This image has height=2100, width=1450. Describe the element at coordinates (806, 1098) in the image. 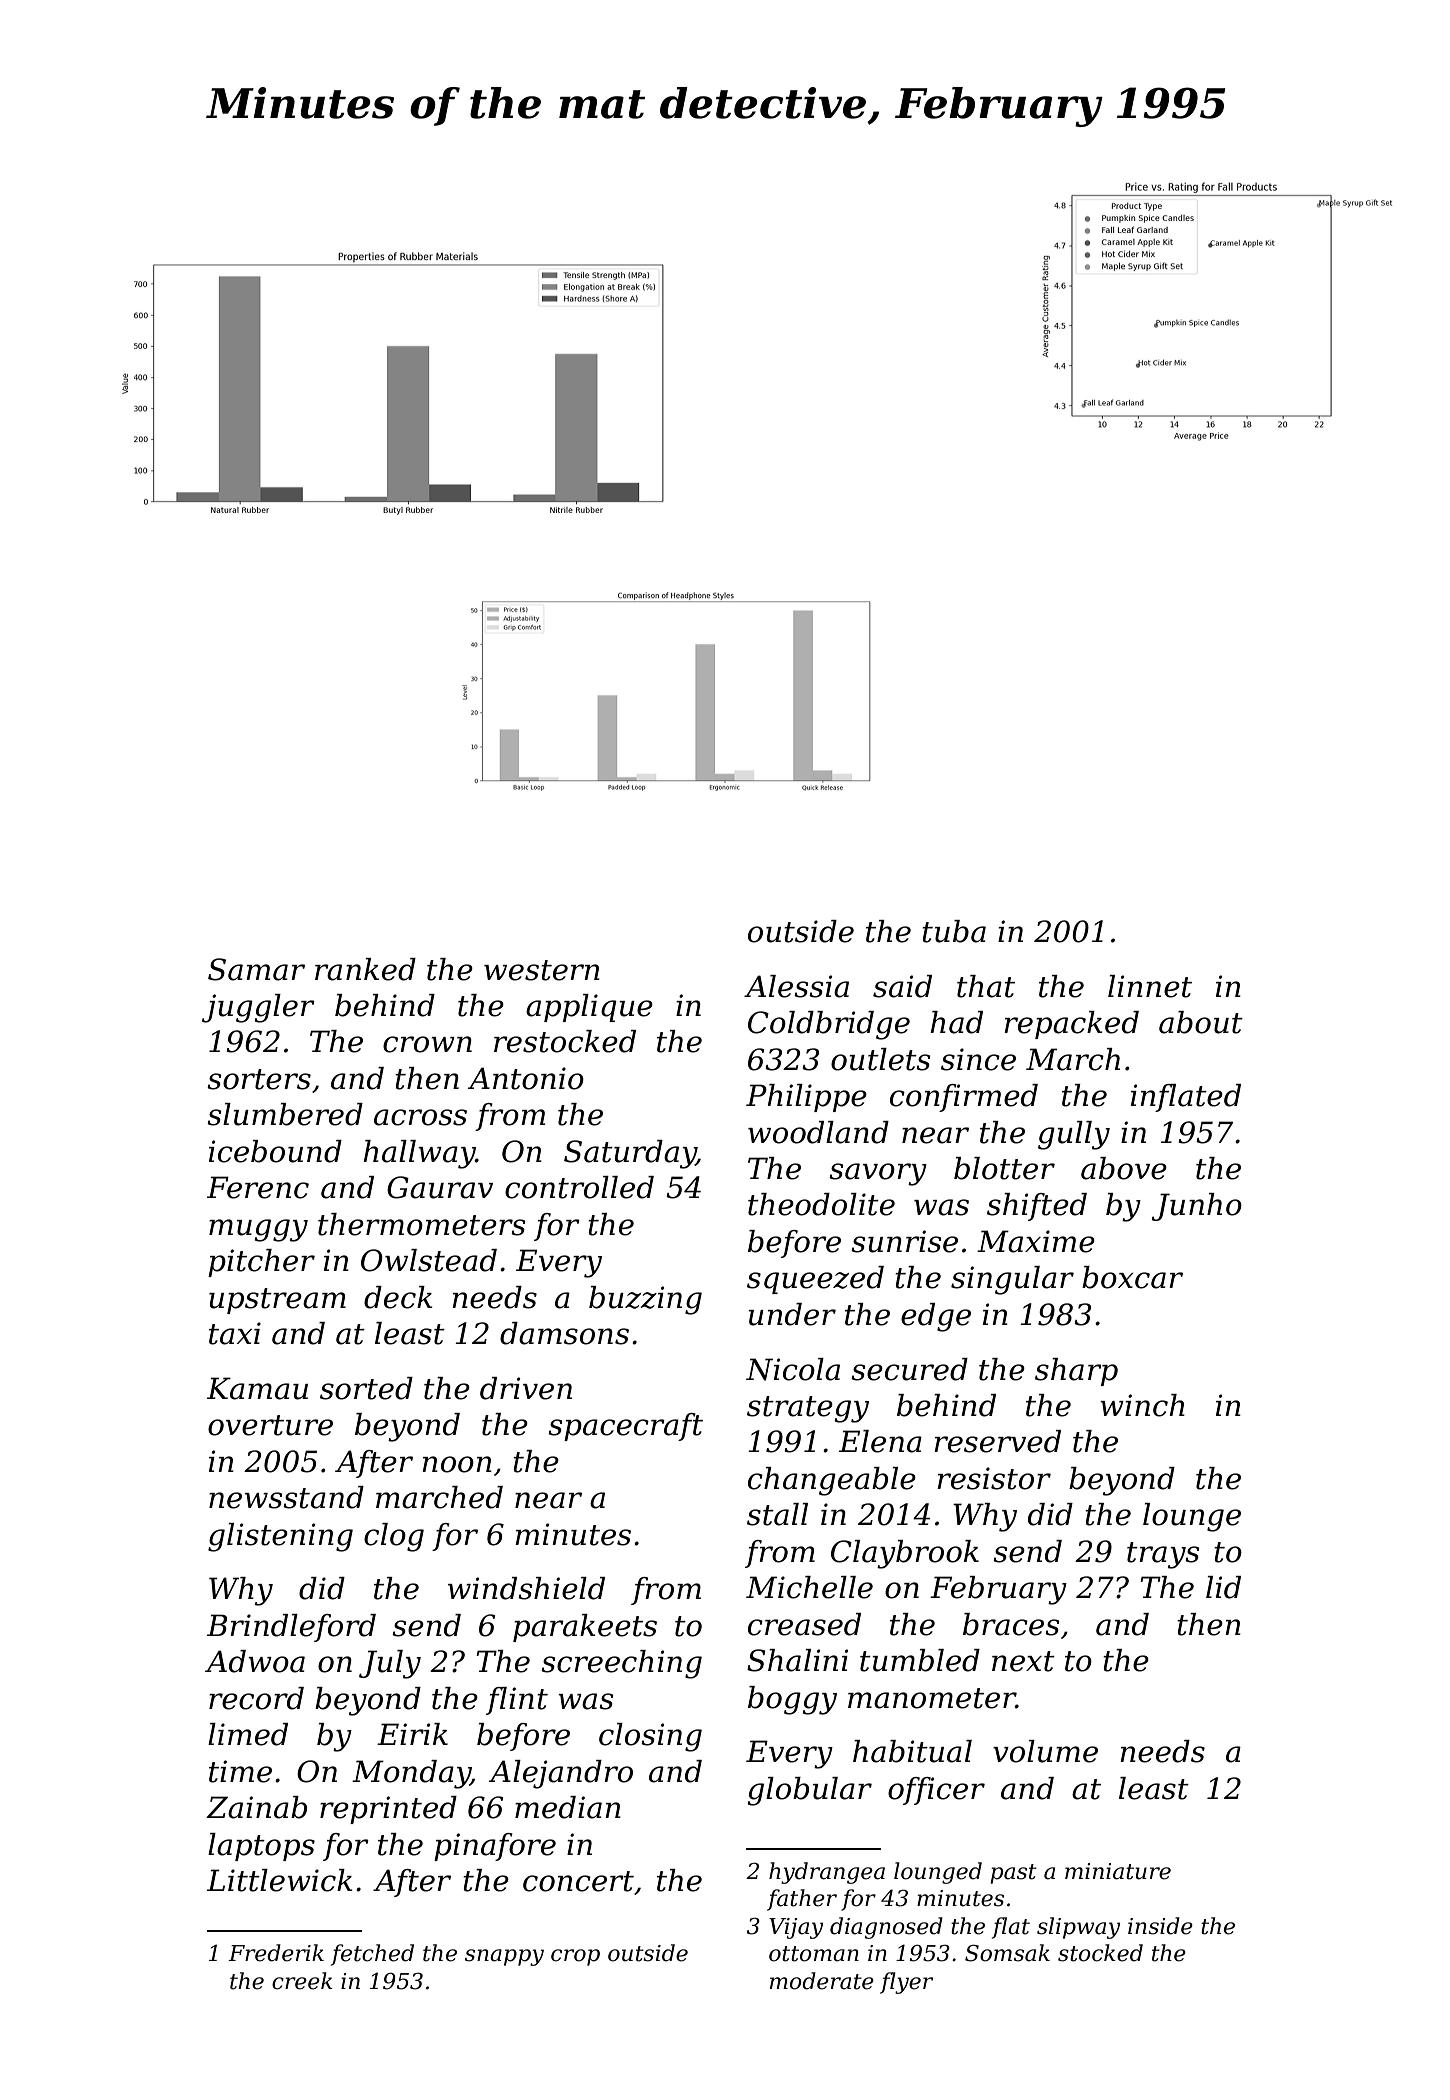

I see `Philippe` at that location.
